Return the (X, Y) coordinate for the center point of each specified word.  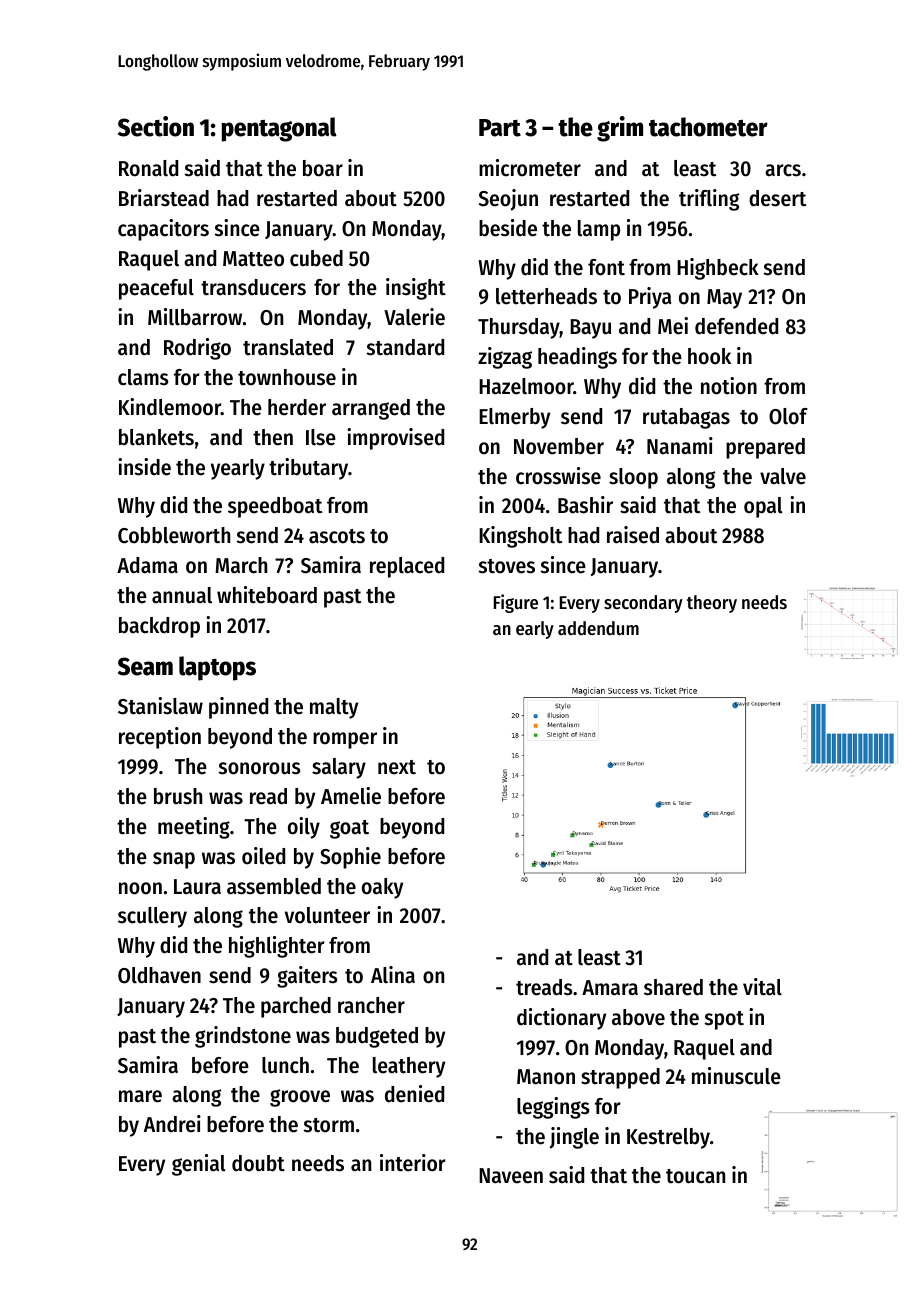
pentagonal (279, 129)
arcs (783, 170)
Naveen (511, 1176)
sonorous (260, 768)
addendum (598, 628)
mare (140, 1096)
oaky (382, 888)
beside (508, 228)
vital (762, 987)
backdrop (159, 627)
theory (712, 604)
